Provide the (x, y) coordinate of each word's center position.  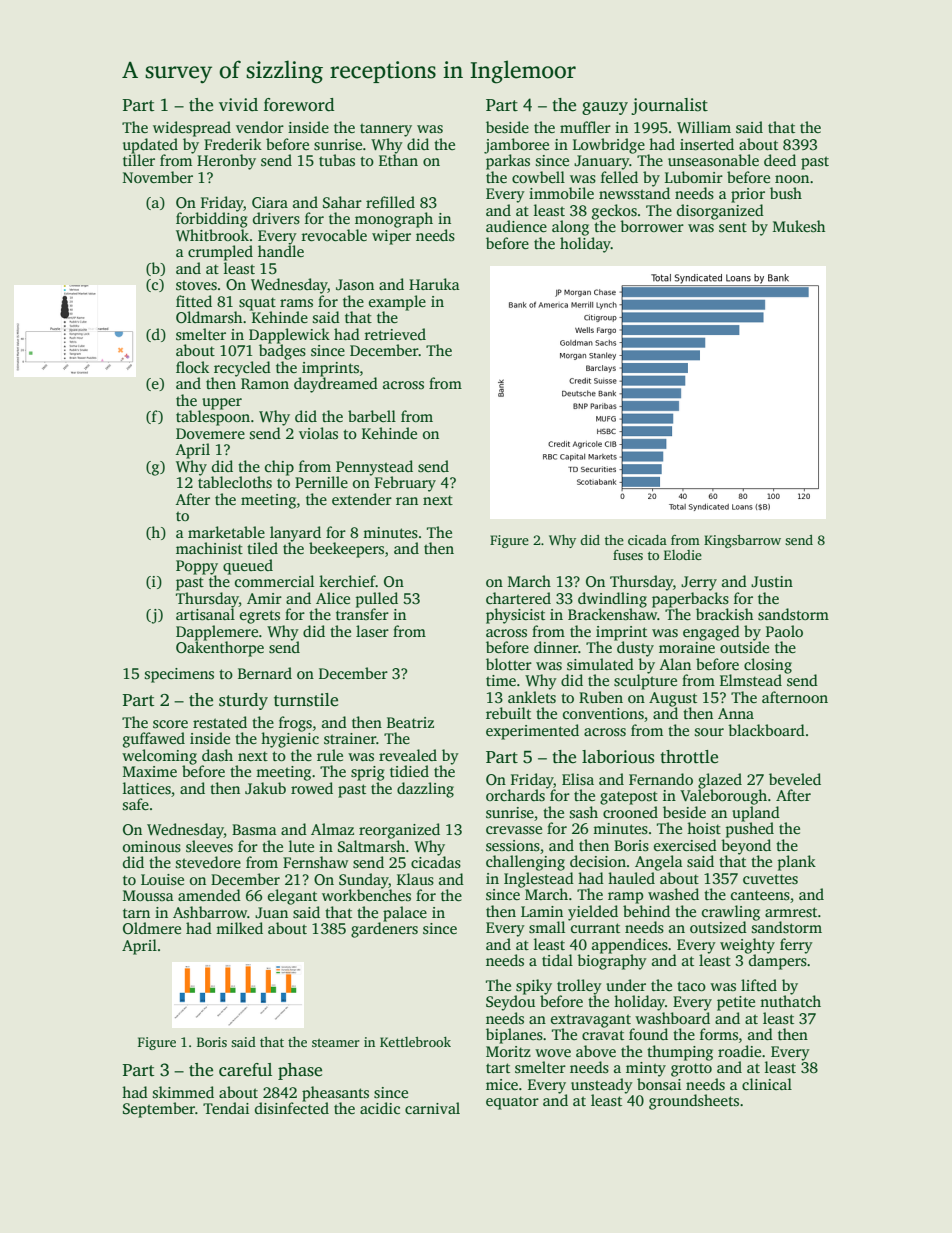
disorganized (720, 212)
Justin (772, 582)
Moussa (148, 895)
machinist (209, 548)
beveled (795, 779)
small (547, 927)
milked (239, 928)
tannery (386, 130)
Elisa (578, 779)
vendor (260, 127)
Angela (659, 863)
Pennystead (374, 468)
